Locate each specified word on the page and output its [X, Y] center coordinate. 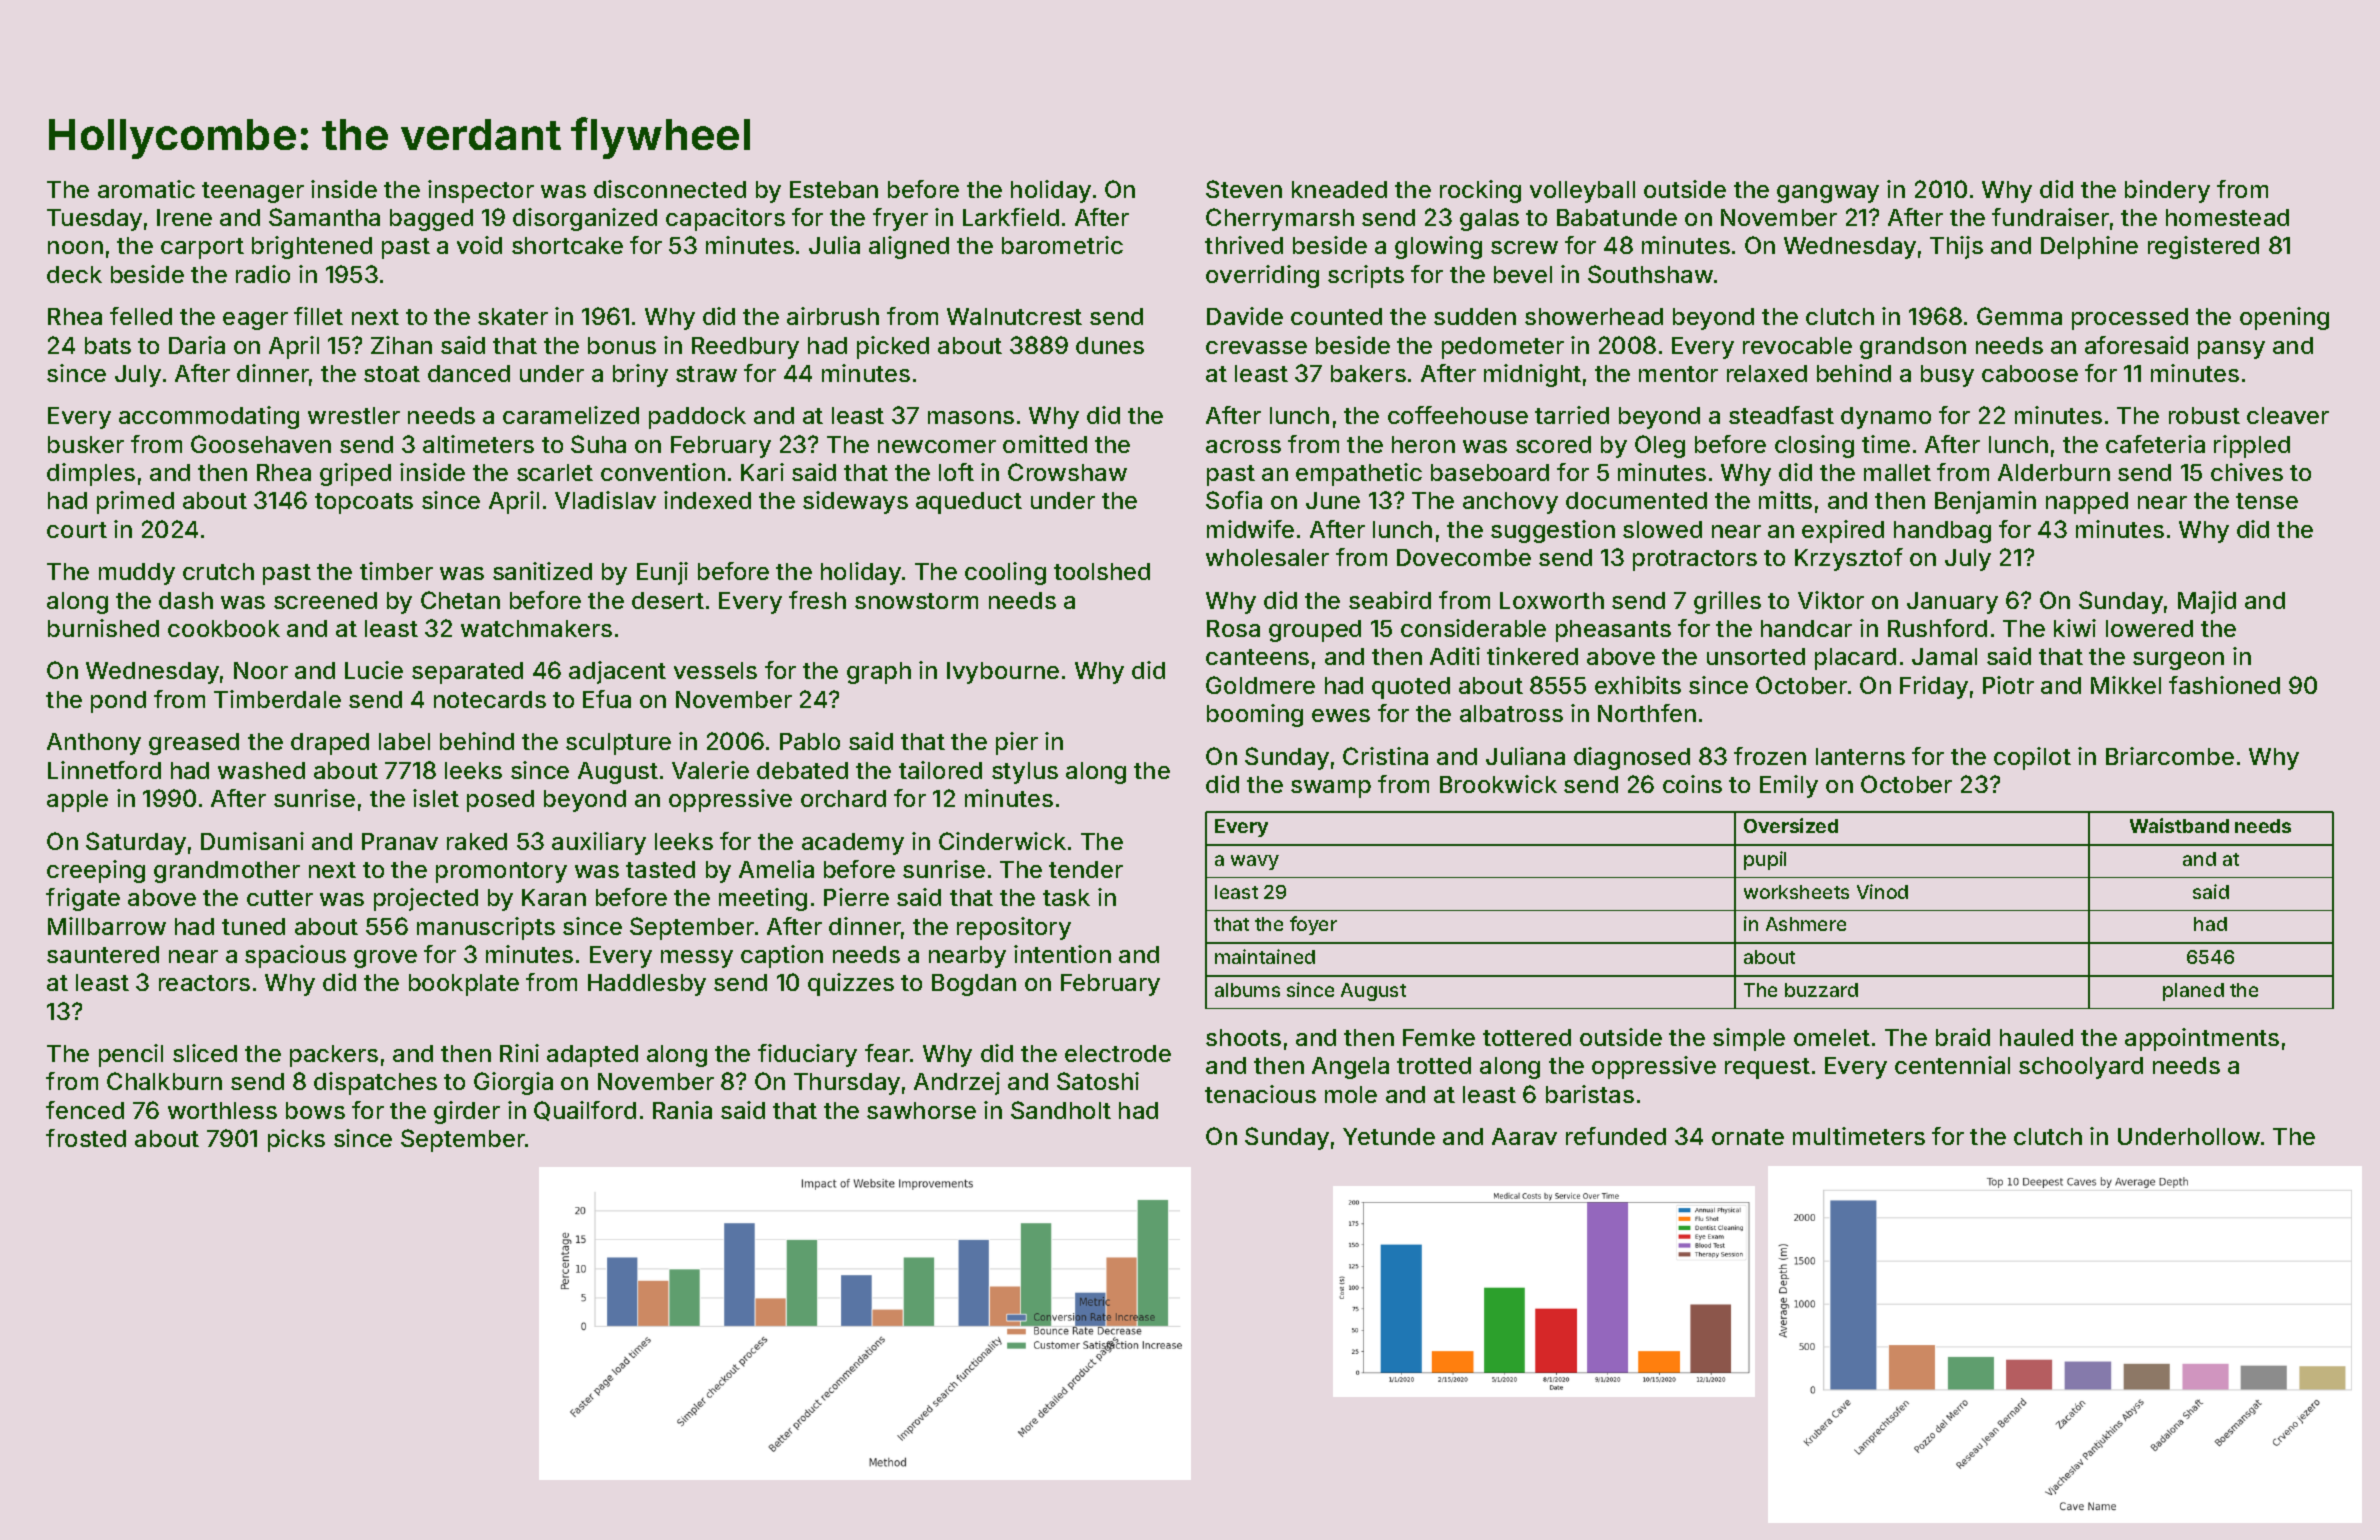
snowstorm [916, 601]
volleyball [1582, 192]
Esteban [834, 189]
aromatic [146, 189]
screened [325, 600]
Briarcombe [2170, 756]
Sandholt [1061, 1110]
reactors [204, 983]
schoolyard [2081, 1068]
